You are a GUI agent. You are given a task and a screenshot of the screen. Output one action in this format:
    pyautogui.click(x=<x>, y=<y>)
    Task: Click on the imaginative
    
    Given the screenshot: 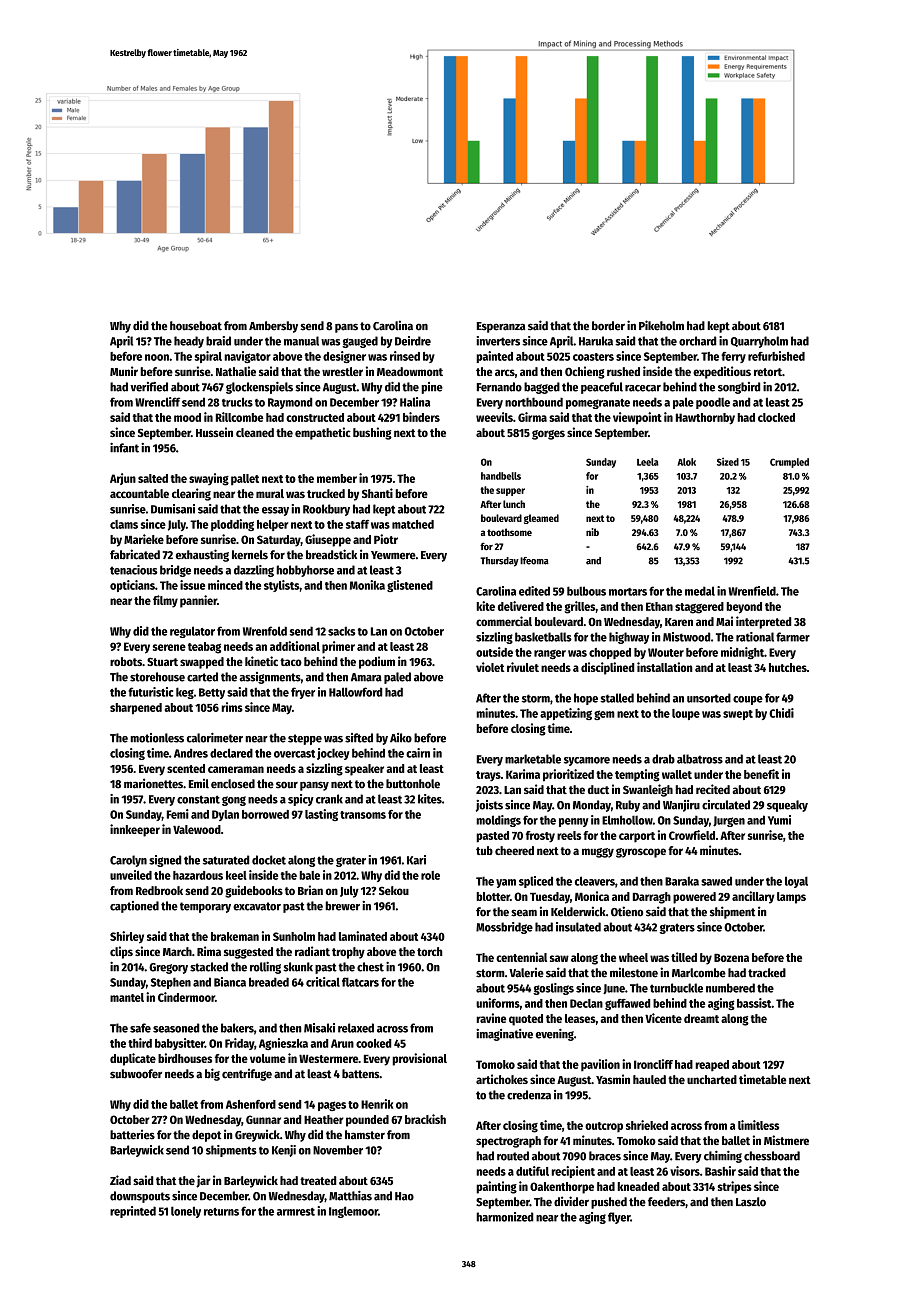 What is the action you would take?
    pyautogui.click(x=504, y=1035)
